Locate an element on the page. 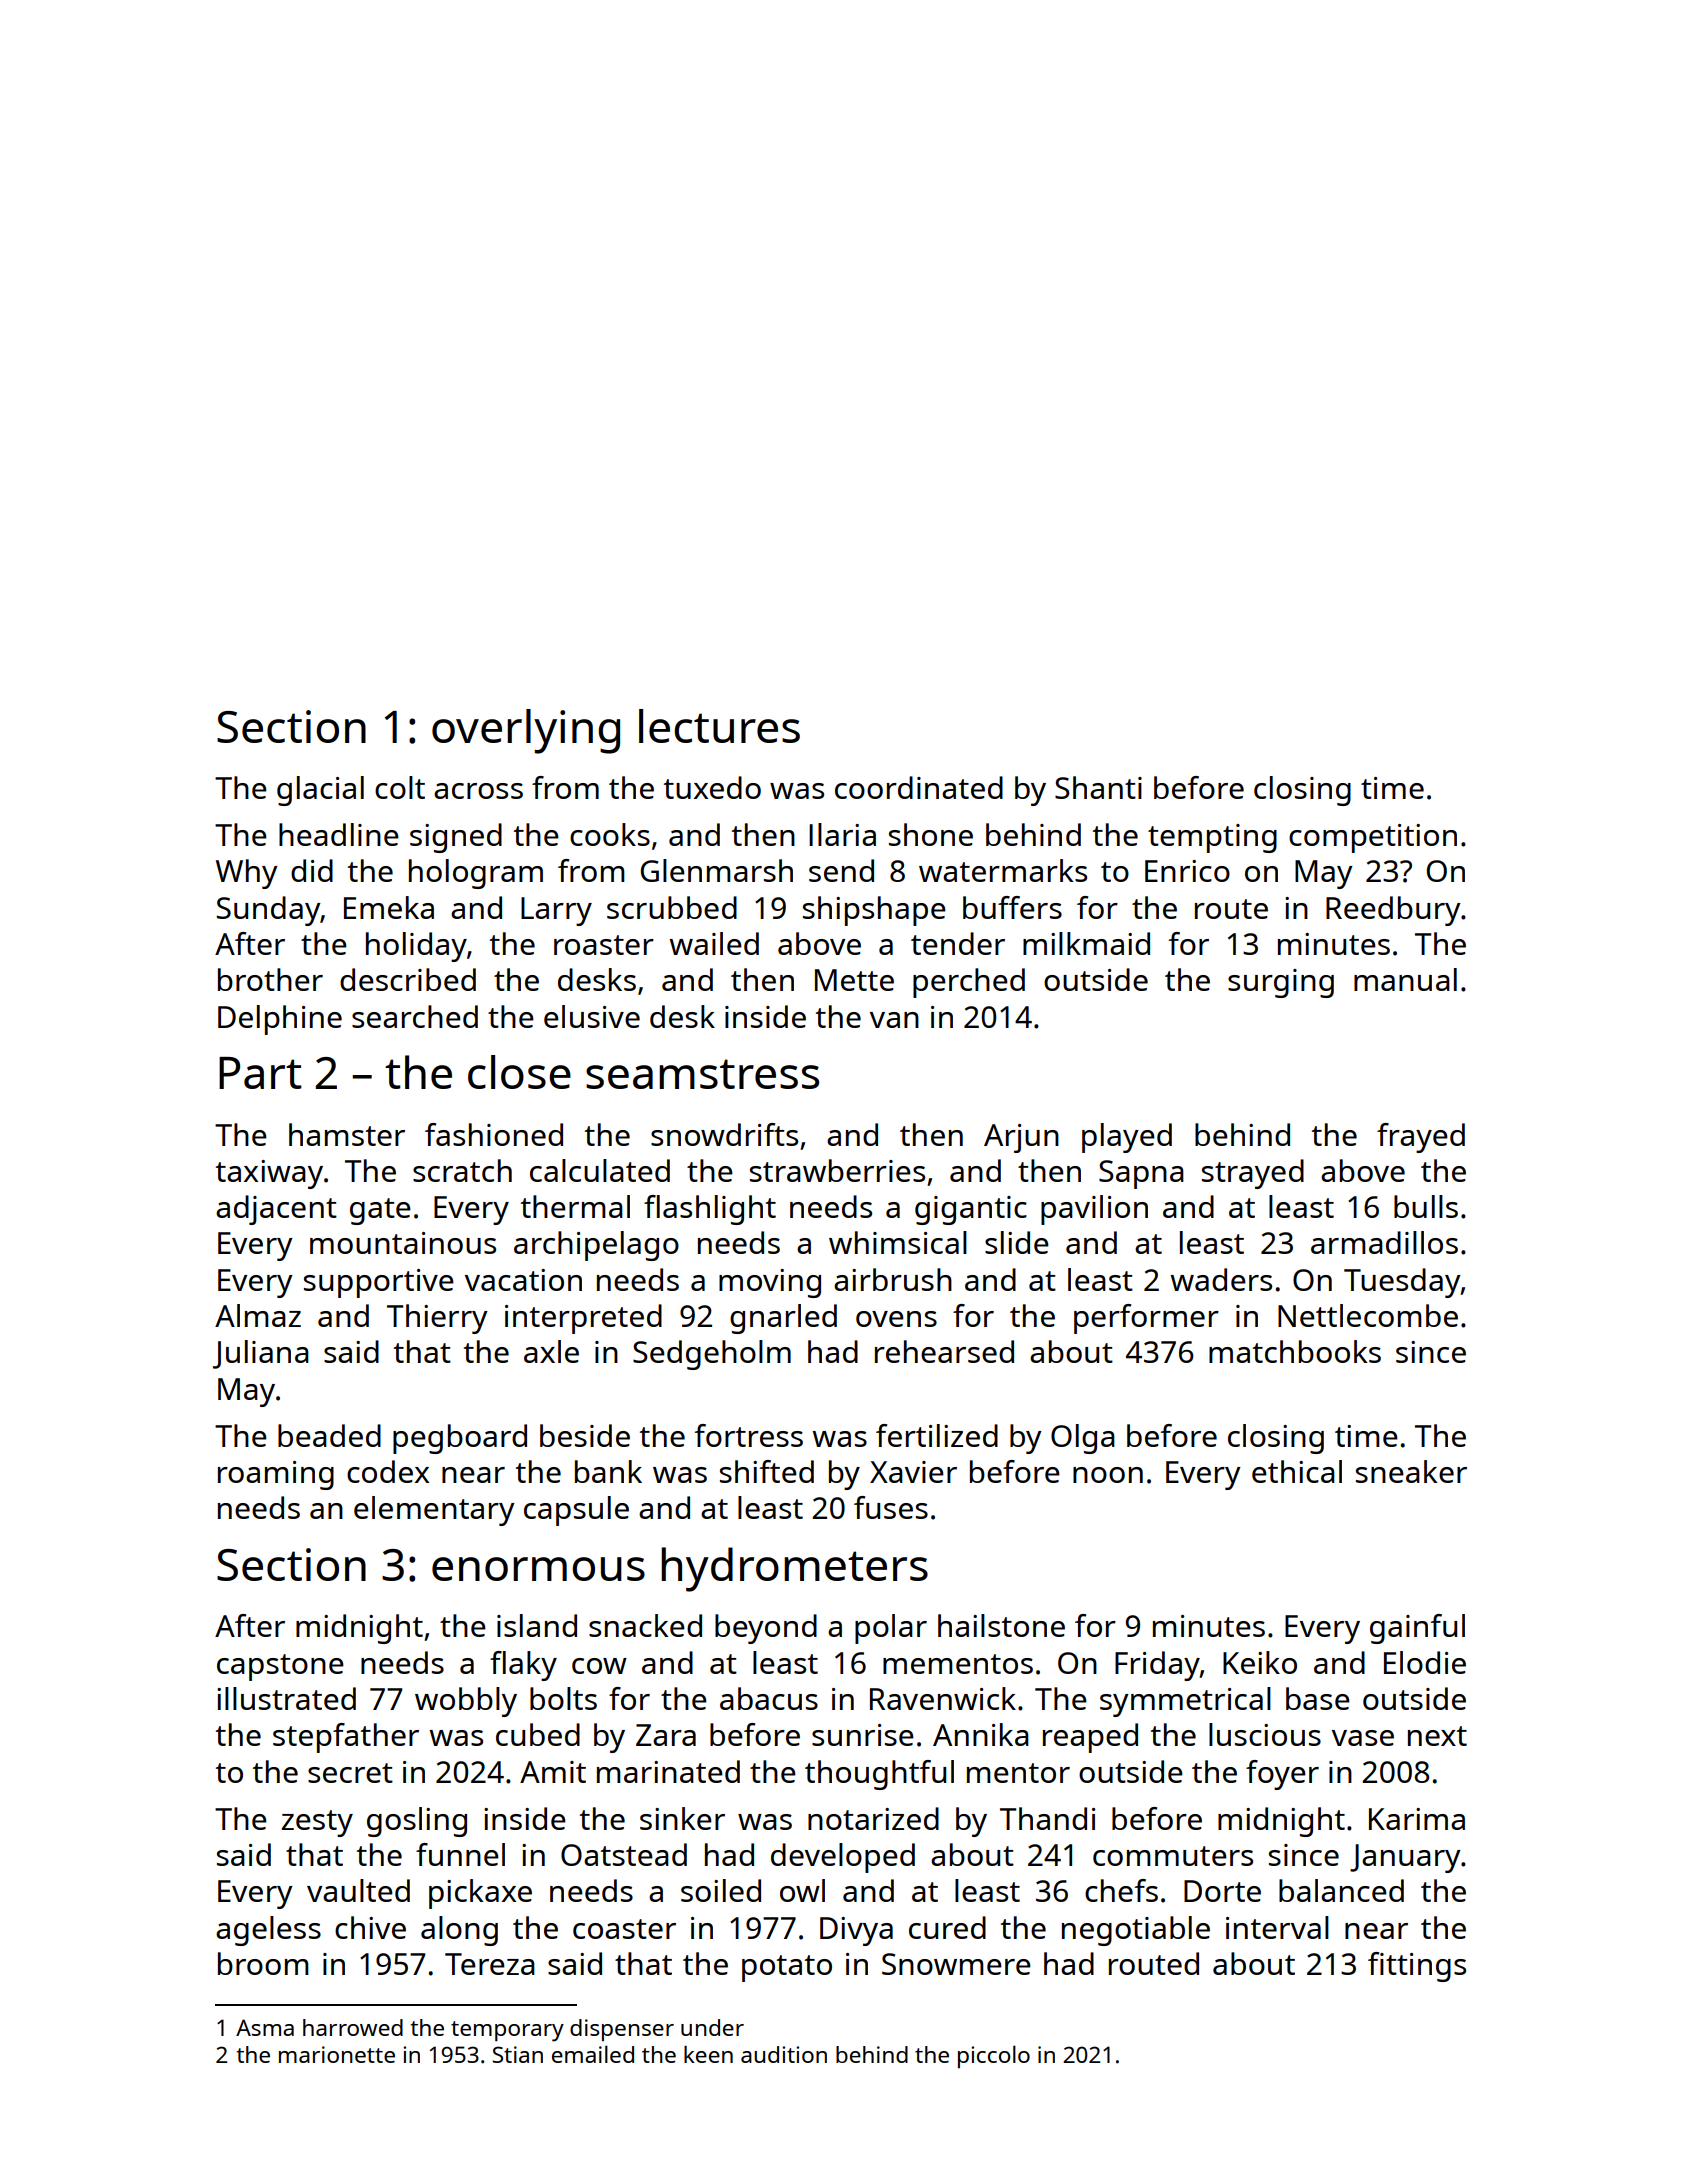  taxiway is located at coordinates (269, 1174).
